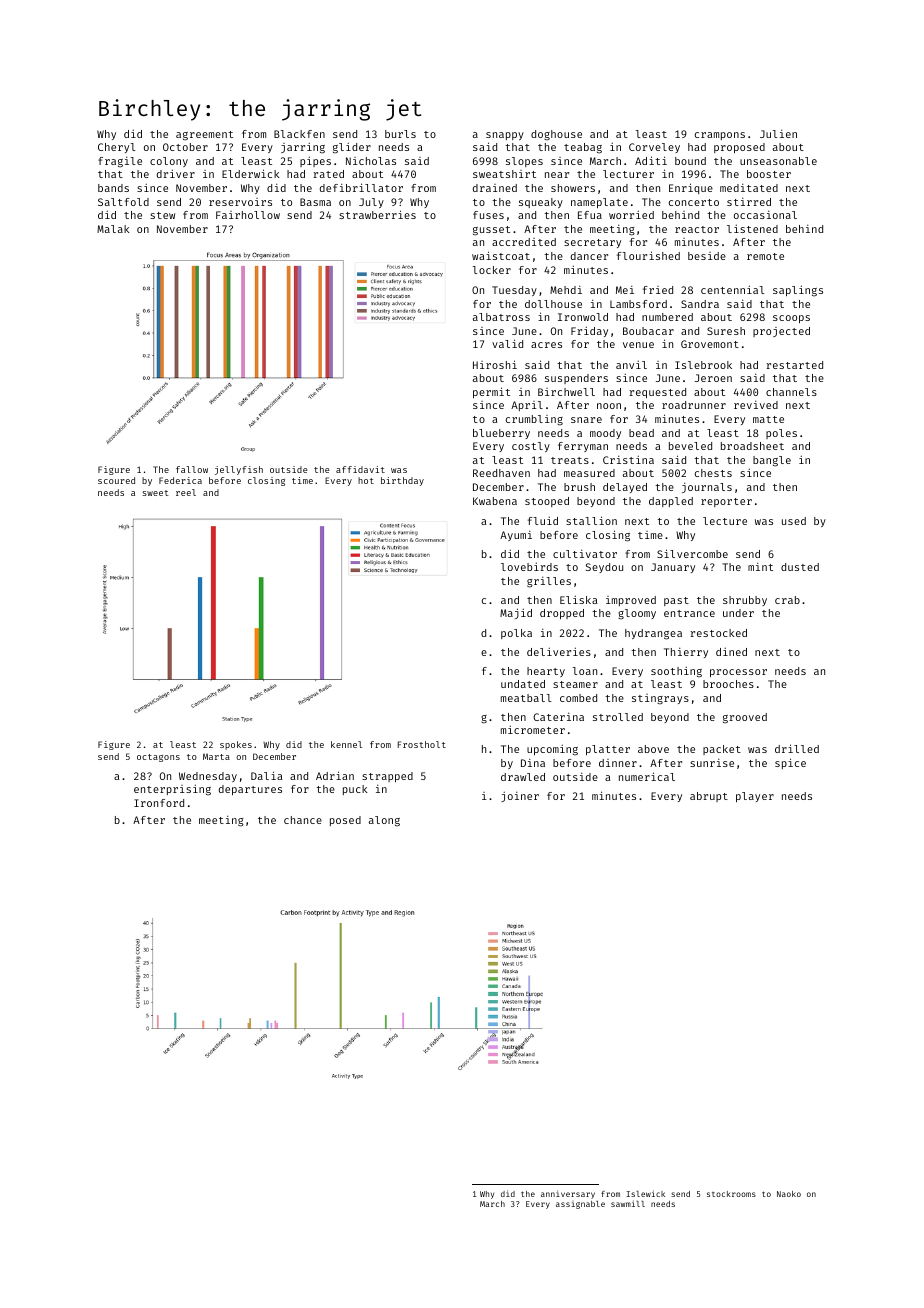 Image resolution: width=924 pixels, height=1308 pixels. What do you see at coordinates (162, 215) in the image?
I see `stew` at bounding box center [162, 215].
